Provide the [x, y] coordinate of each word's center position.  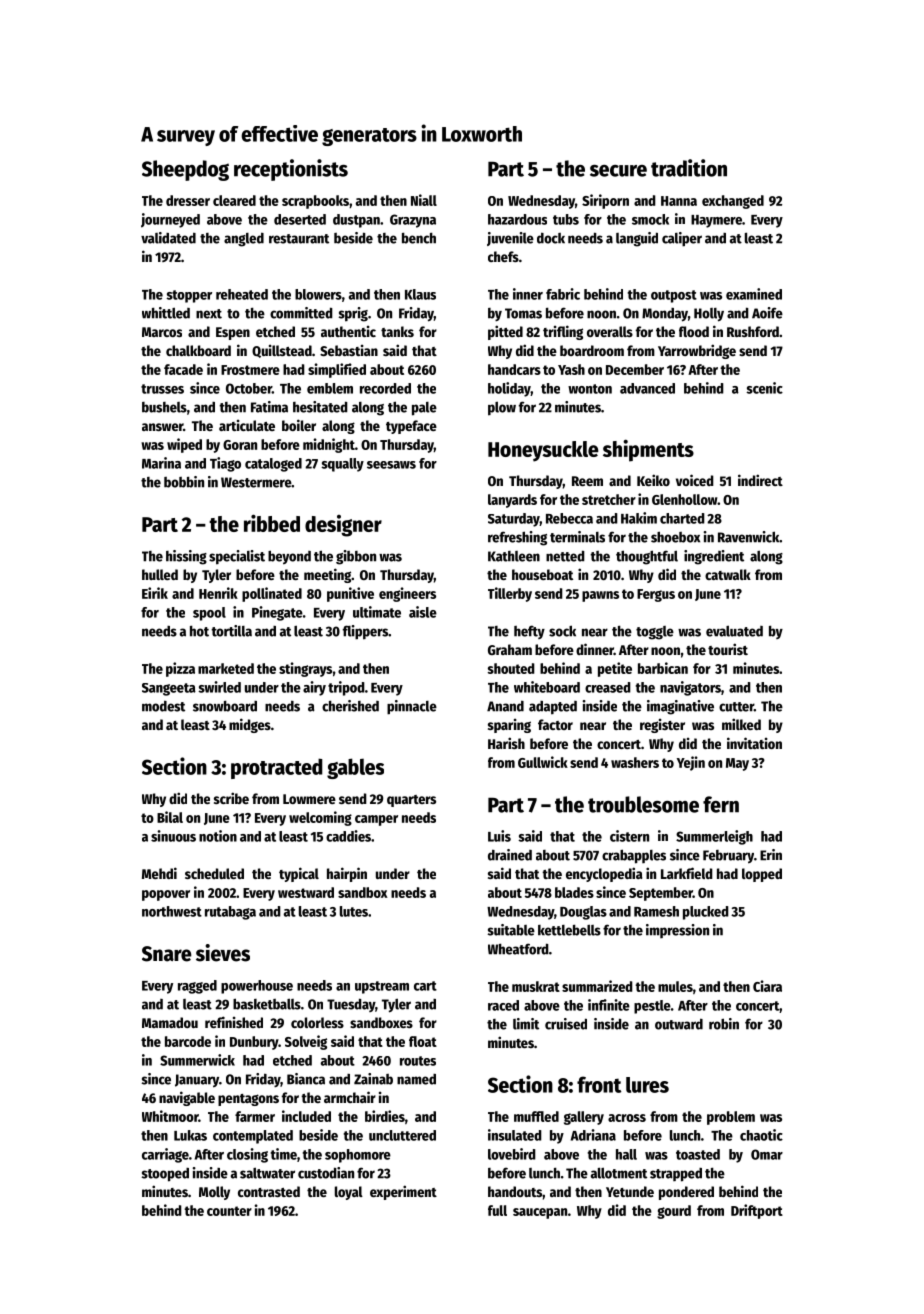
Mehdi [159, 873]
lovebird [512, 1154]
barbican [663, 668]
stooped [165, 1175]
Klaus [420, 294]
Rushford [753, 331]
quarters [411, 801]
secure [618, 171]
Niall [424, 200]
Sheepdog [185, 170]
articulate [247, 425]
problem [731, 1118]
